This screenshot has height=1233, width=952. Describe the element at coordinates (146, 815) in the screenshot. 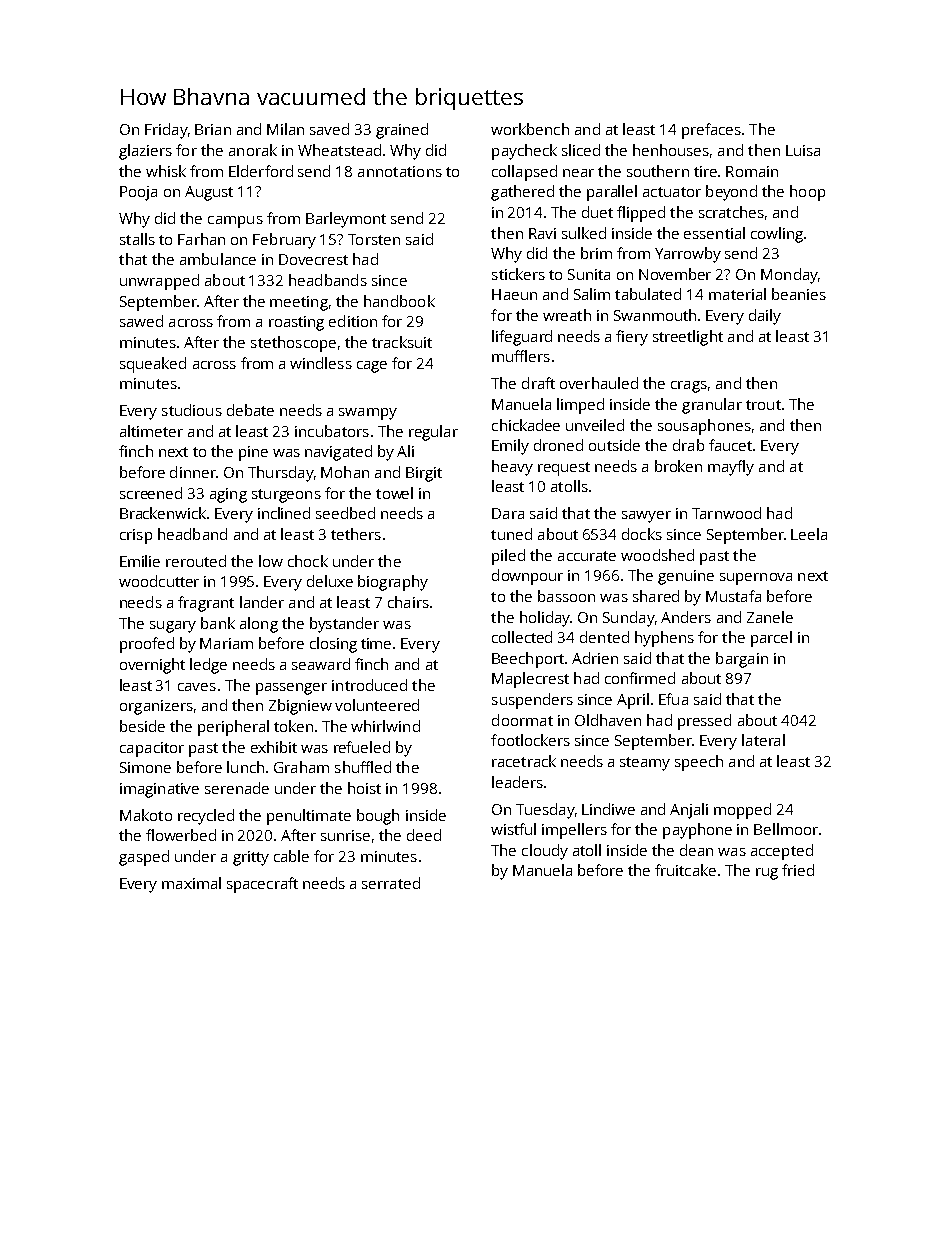

I see `Makoto` at that location.
